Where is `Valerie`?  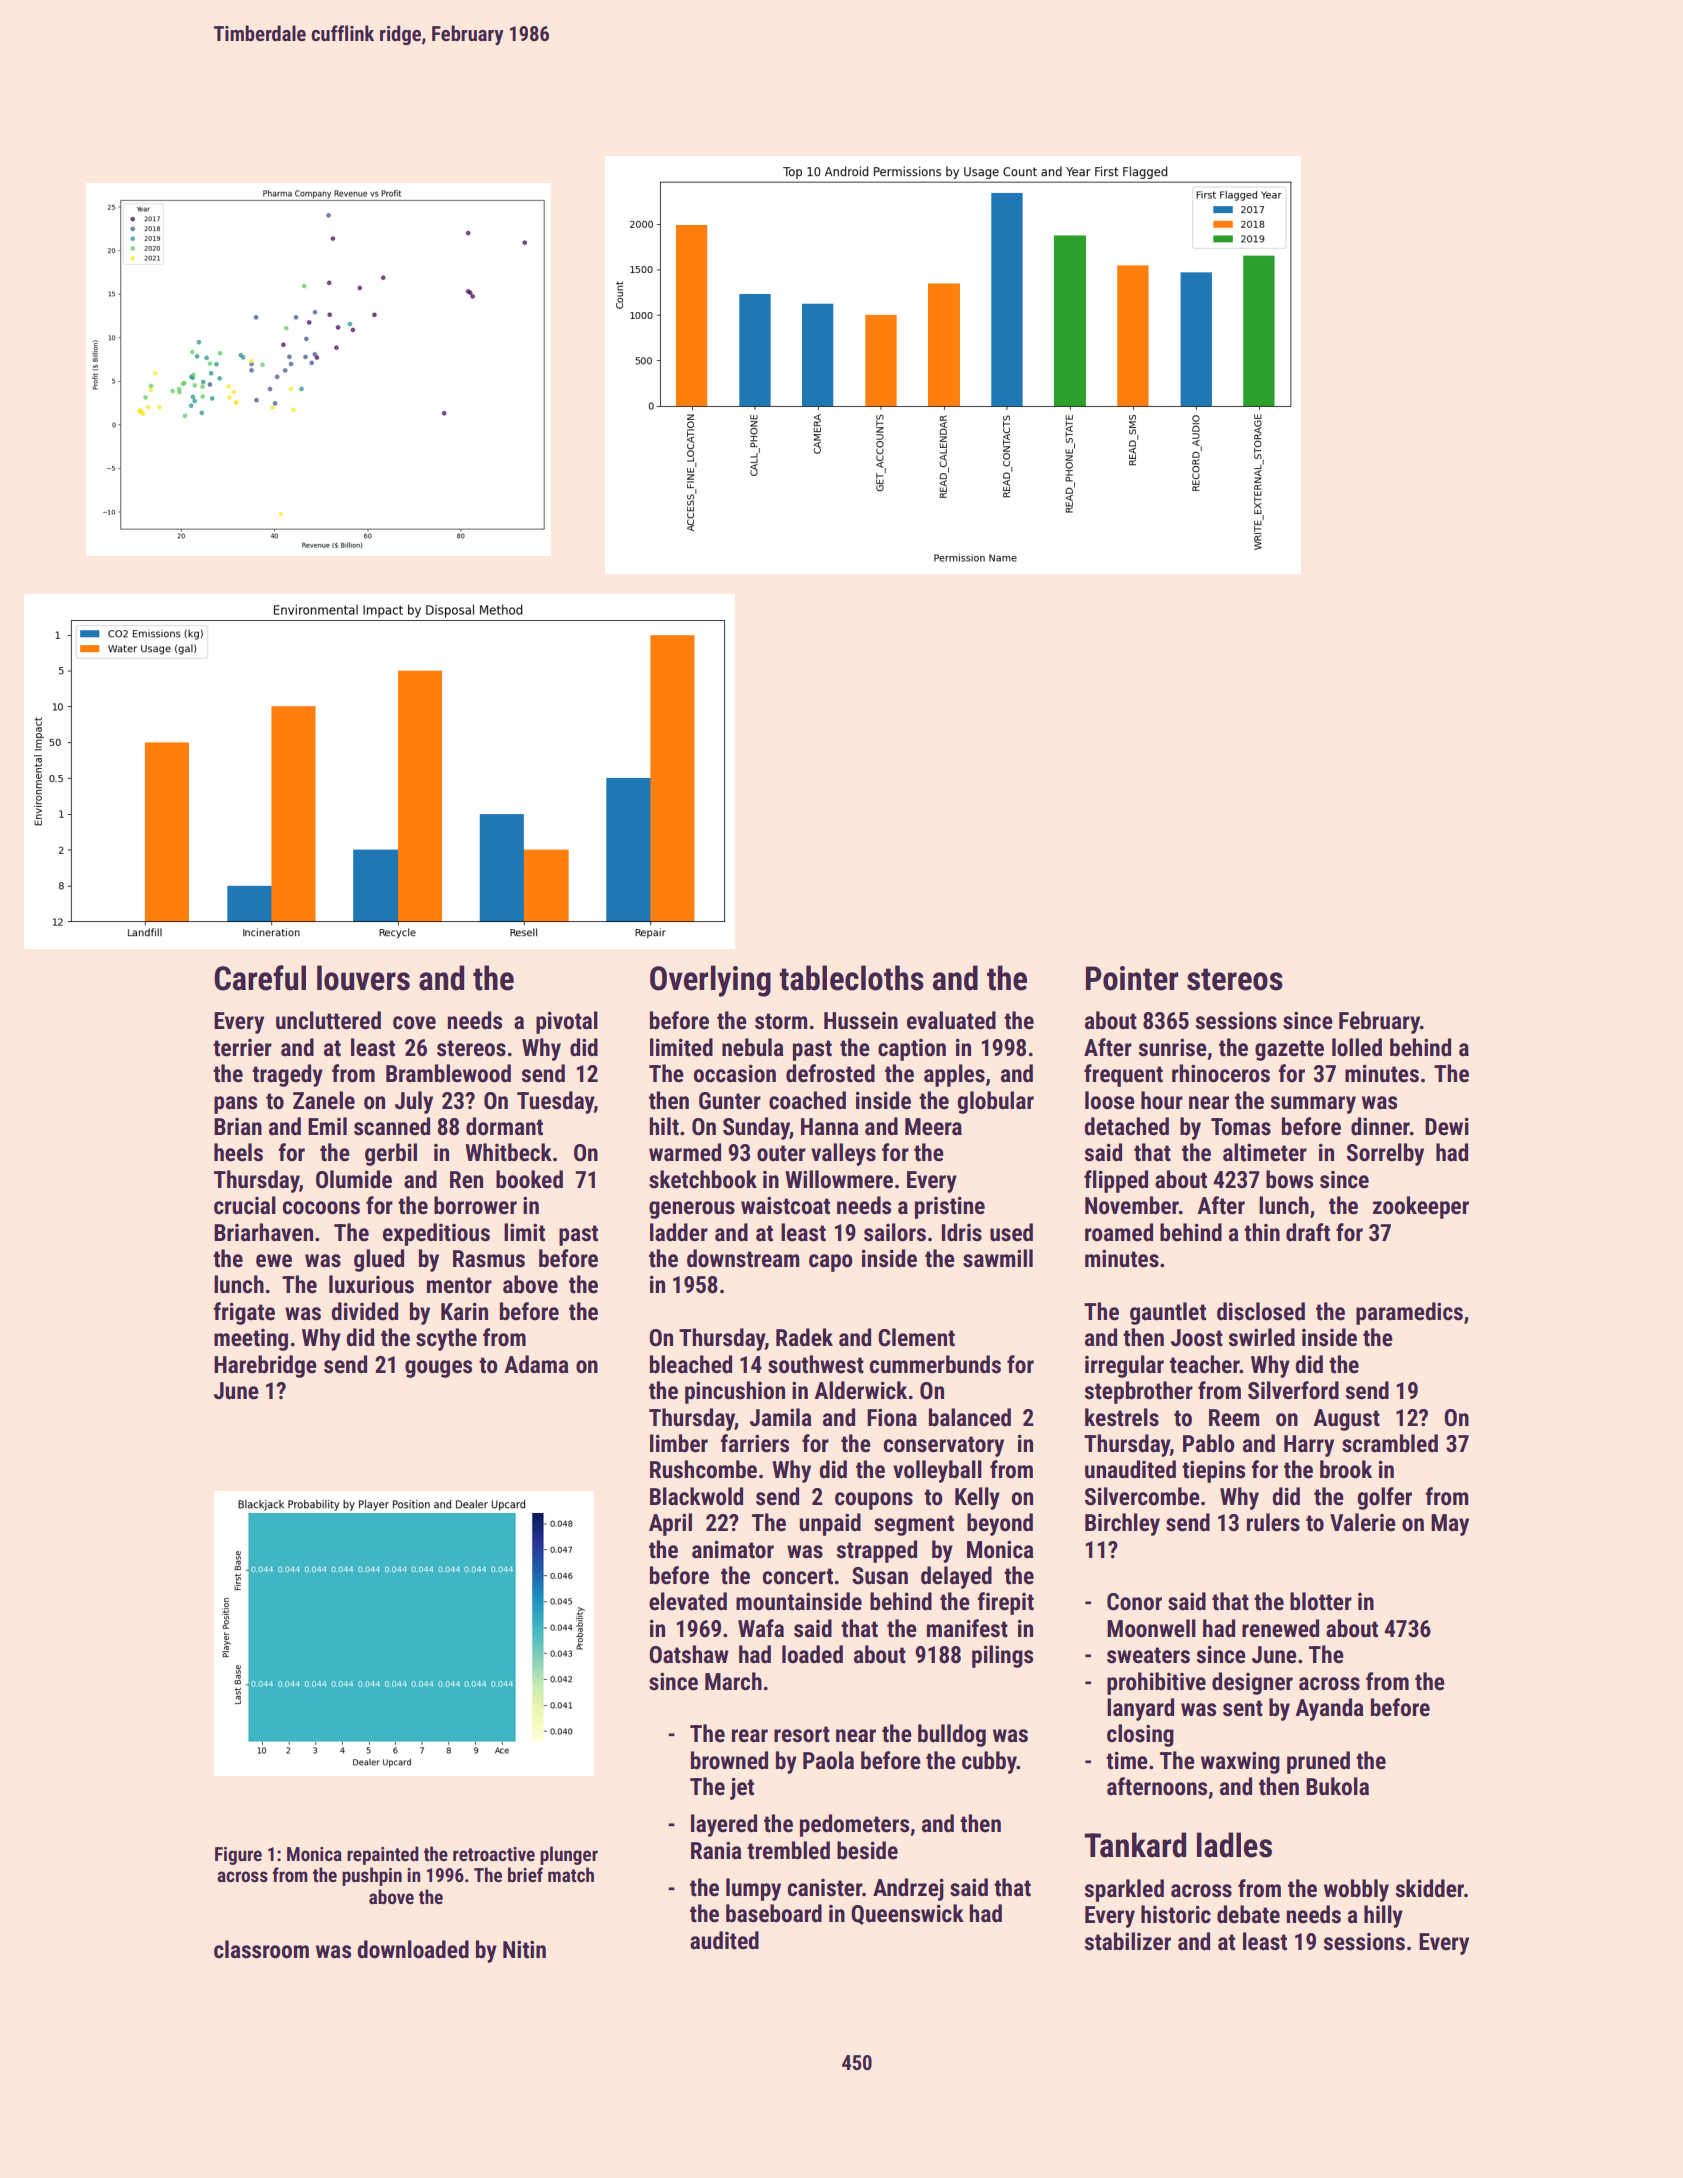 Valerie is located at coordinates (1363, 1522).
